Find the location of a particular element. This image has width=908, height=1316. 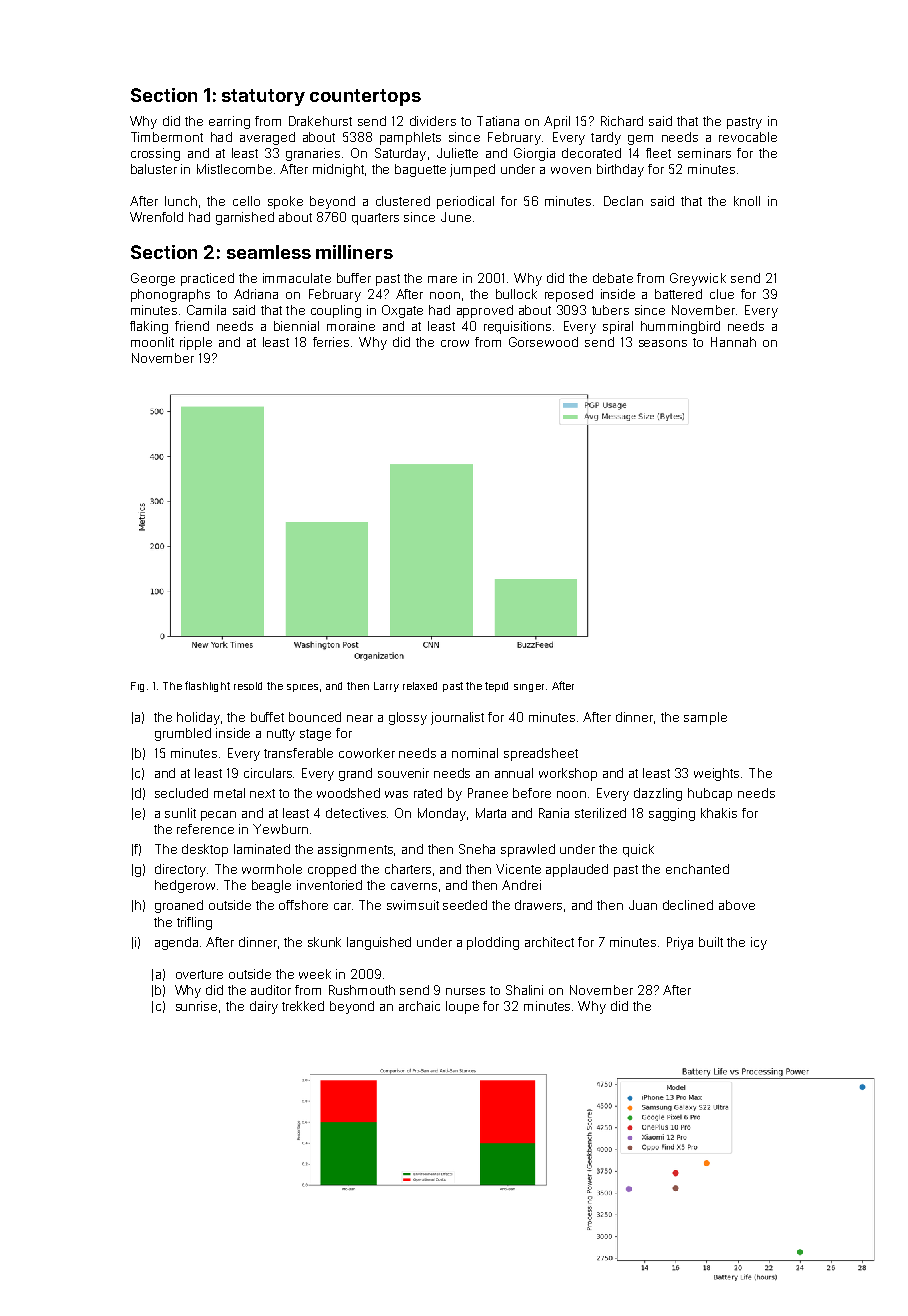

loupe is located at coordinates (462, 1007).
